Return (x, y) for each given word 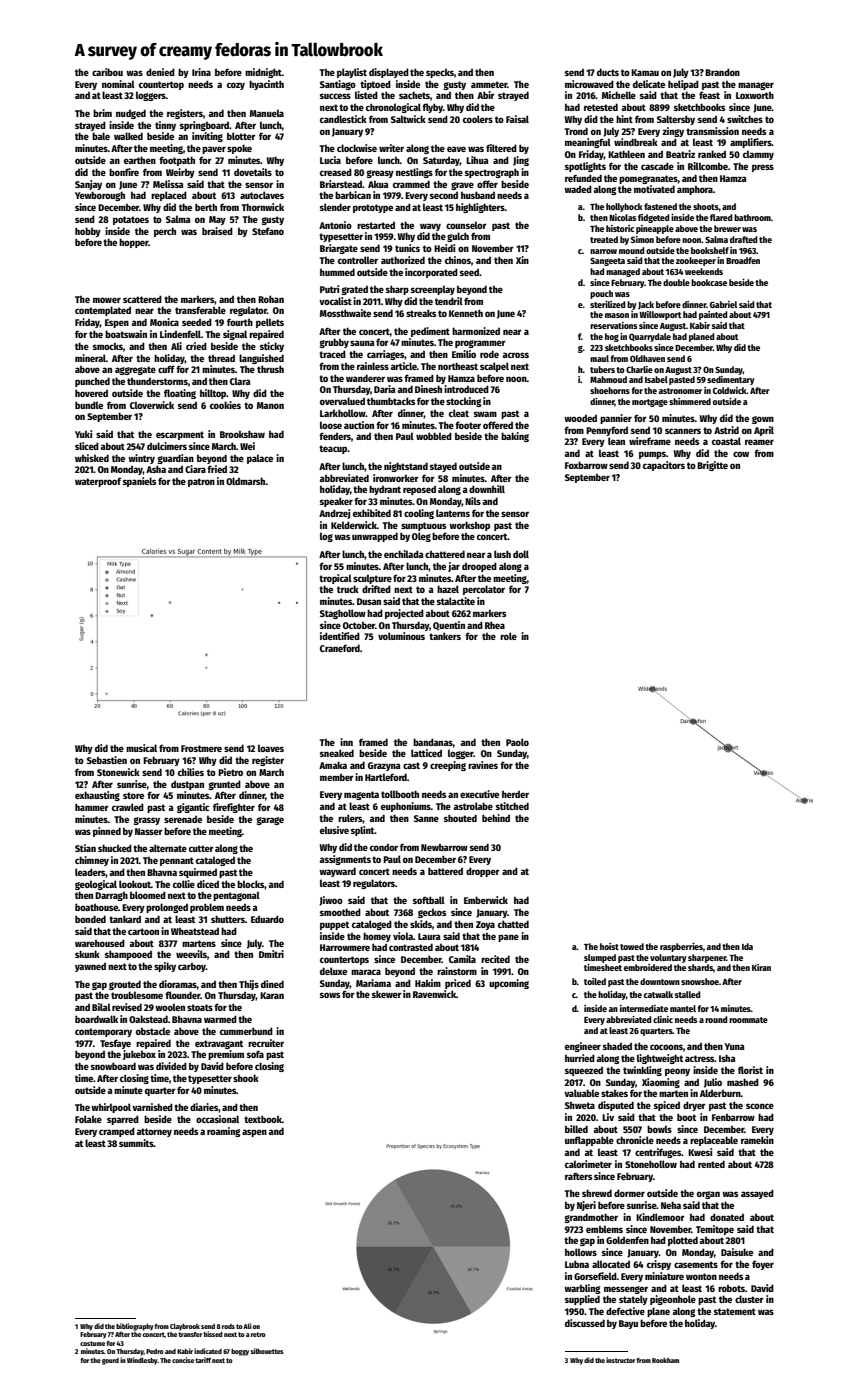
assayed (757, 1194)
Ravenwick (434, 994)
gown (763, 420)
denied (160, 72)
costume (92, 1343)
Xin (522, 260)
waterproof (98, 482)
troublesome (137, 995)
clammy (758, 155)
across (516, 355)
